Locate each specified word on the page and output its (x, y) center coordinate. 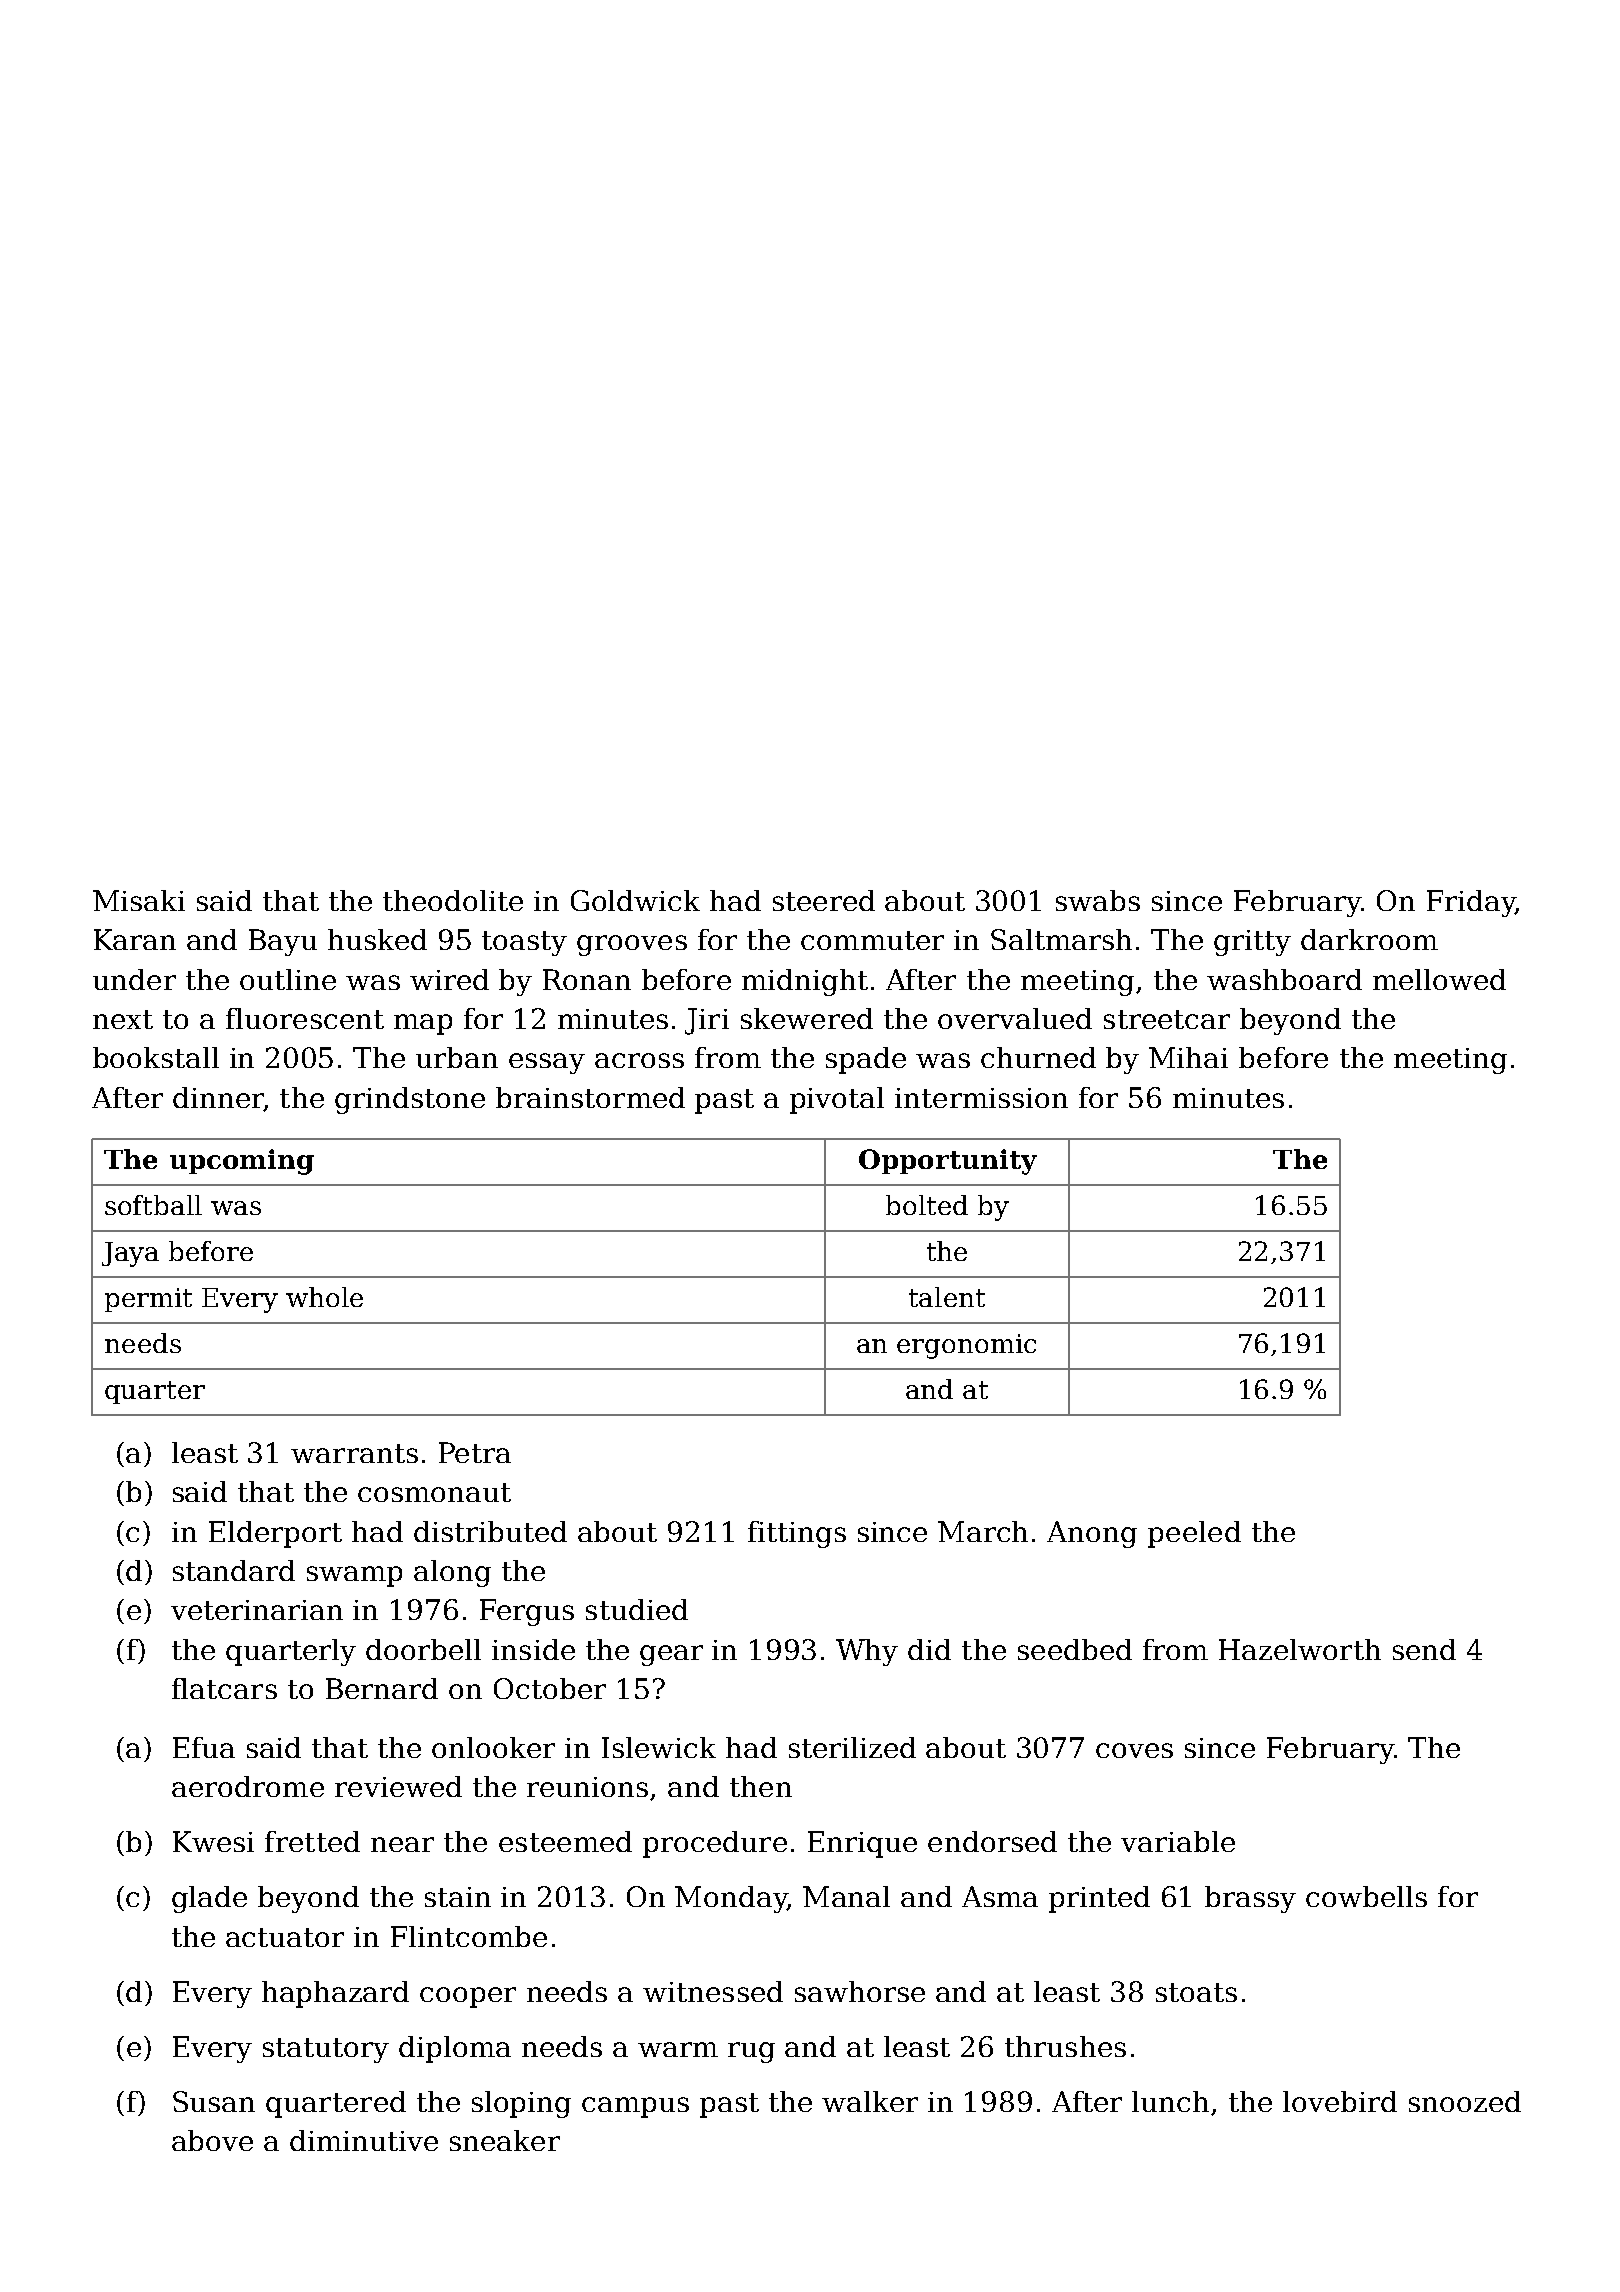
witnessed (713, 1991)
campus (635, 2107)
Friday (1471, 903)
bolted (927, 1205)
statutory (326, 2050)
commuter (872, 940)
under (134, 979)
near (402, 1844)
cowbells (1366, 1896)
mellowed (1439, 979)
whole (324, 1297)
